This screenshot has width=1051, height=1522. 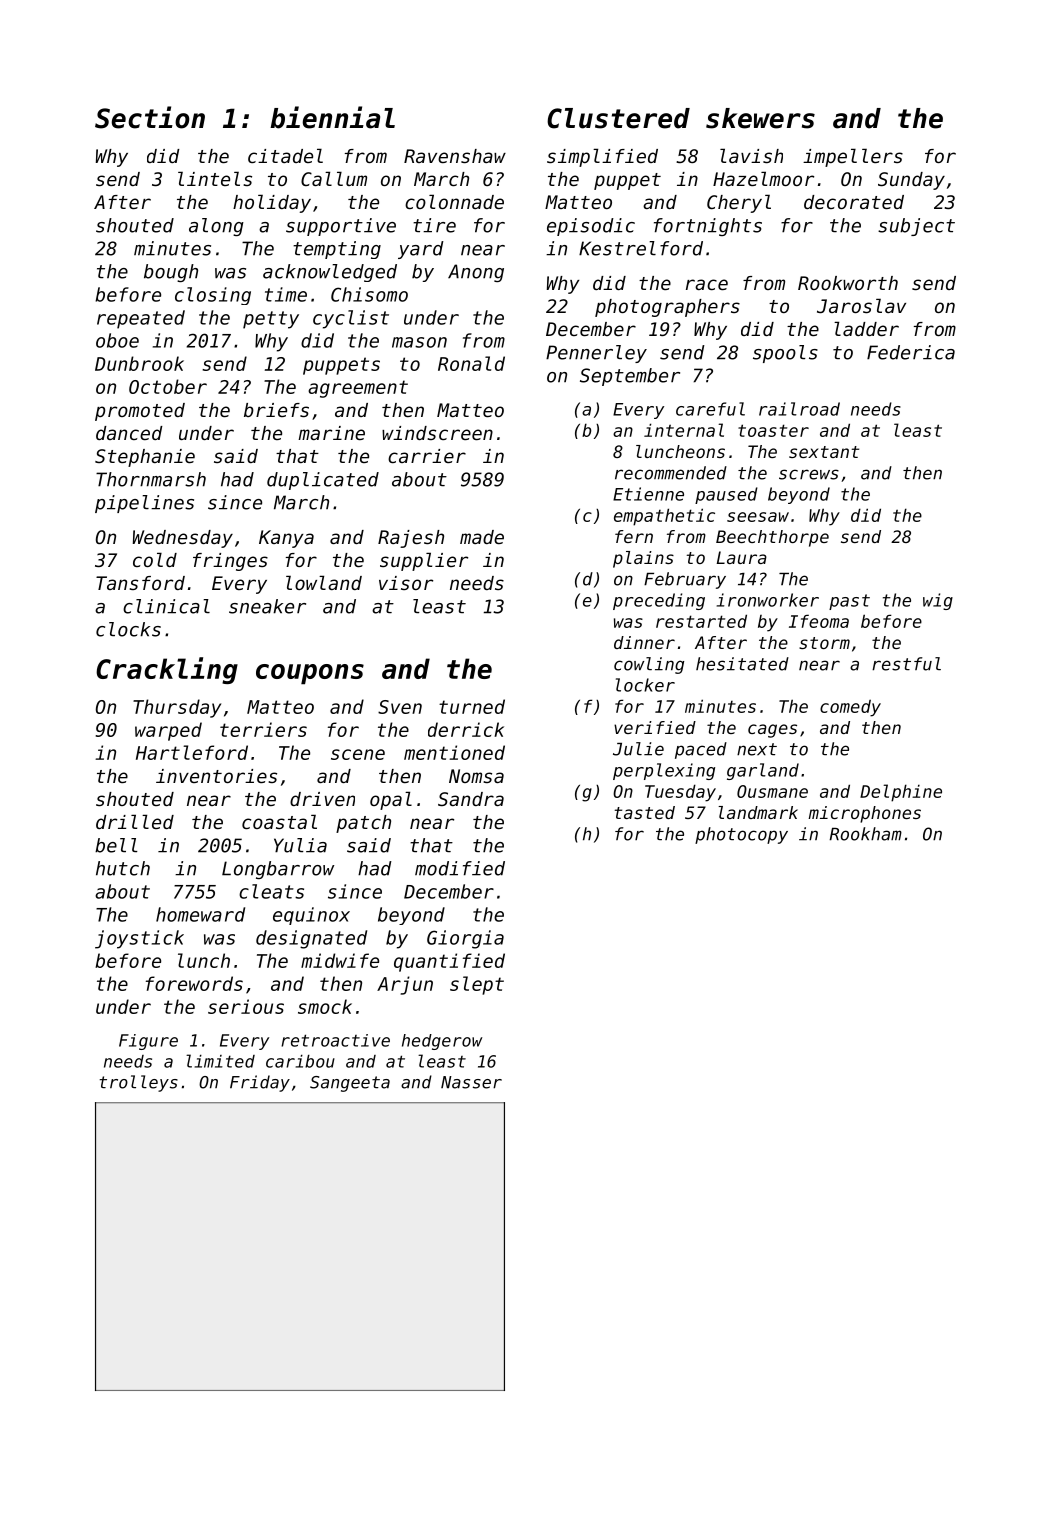 I want to click on Tansford, so click(x=140, y=583).
